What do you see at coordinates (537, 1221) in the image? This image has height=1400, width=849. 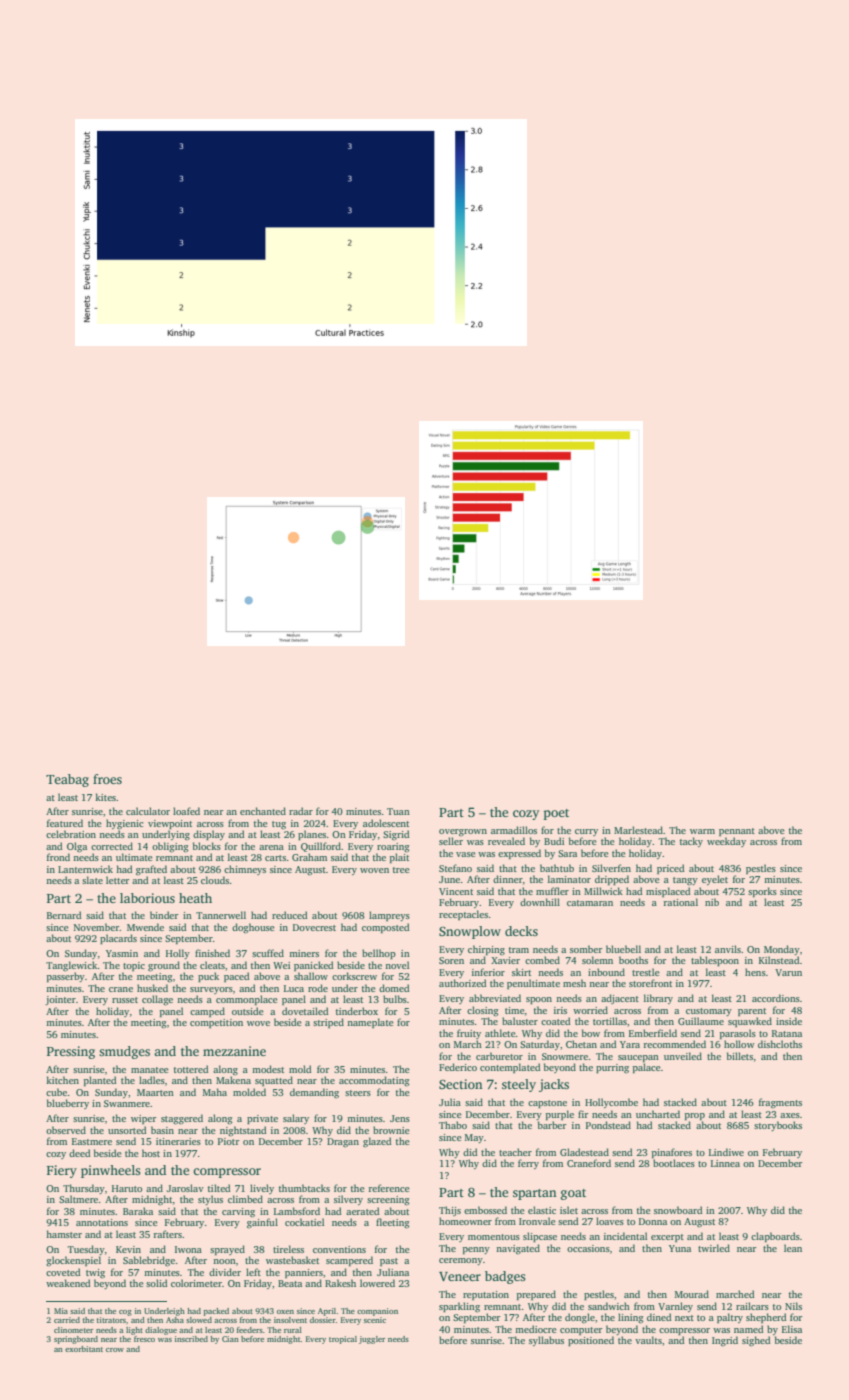 I see `Ironvale` at bounding box center [537, 1221].
